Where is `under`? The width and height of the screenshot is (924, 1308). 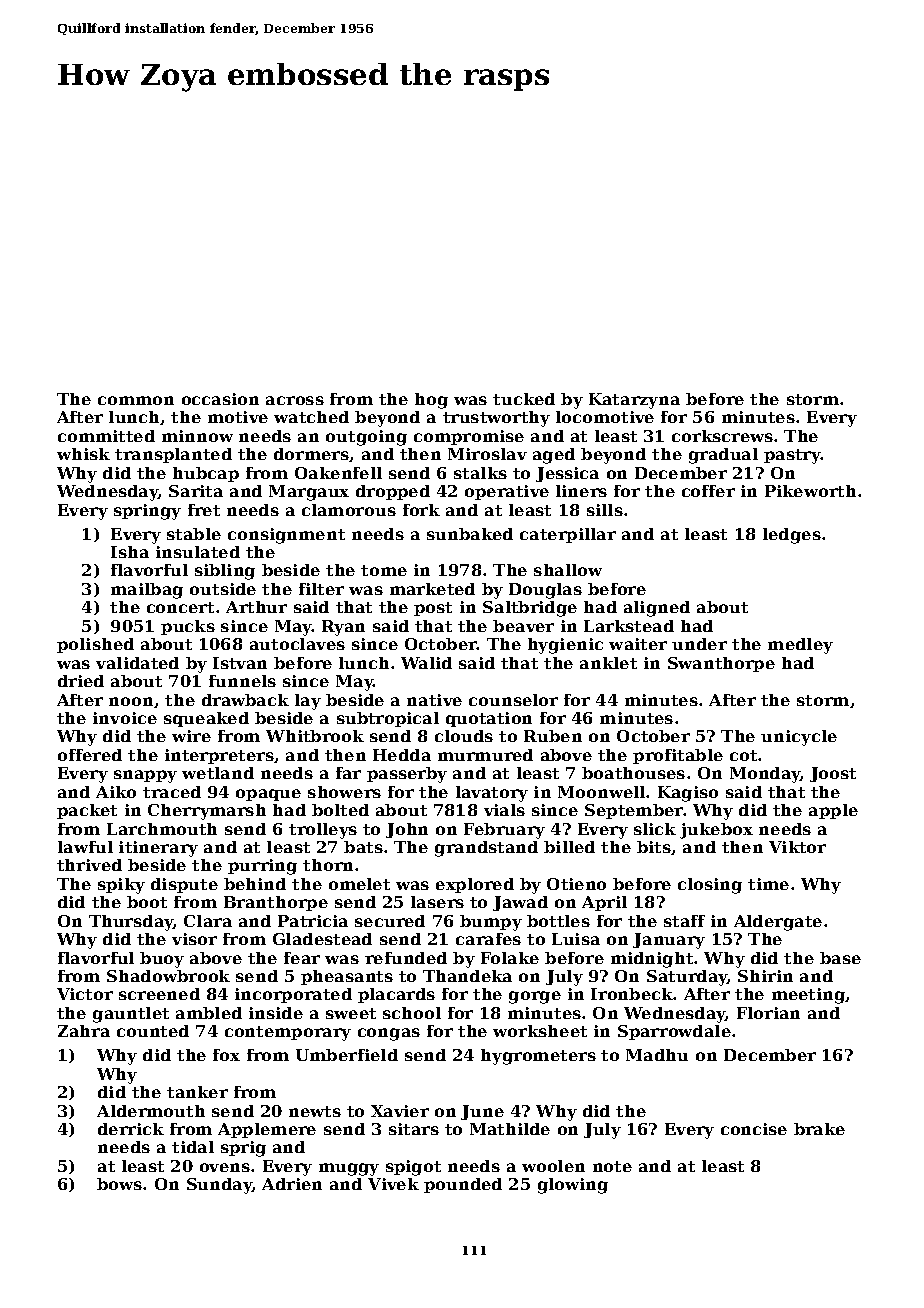
under is located at coordinates (699, 644).
